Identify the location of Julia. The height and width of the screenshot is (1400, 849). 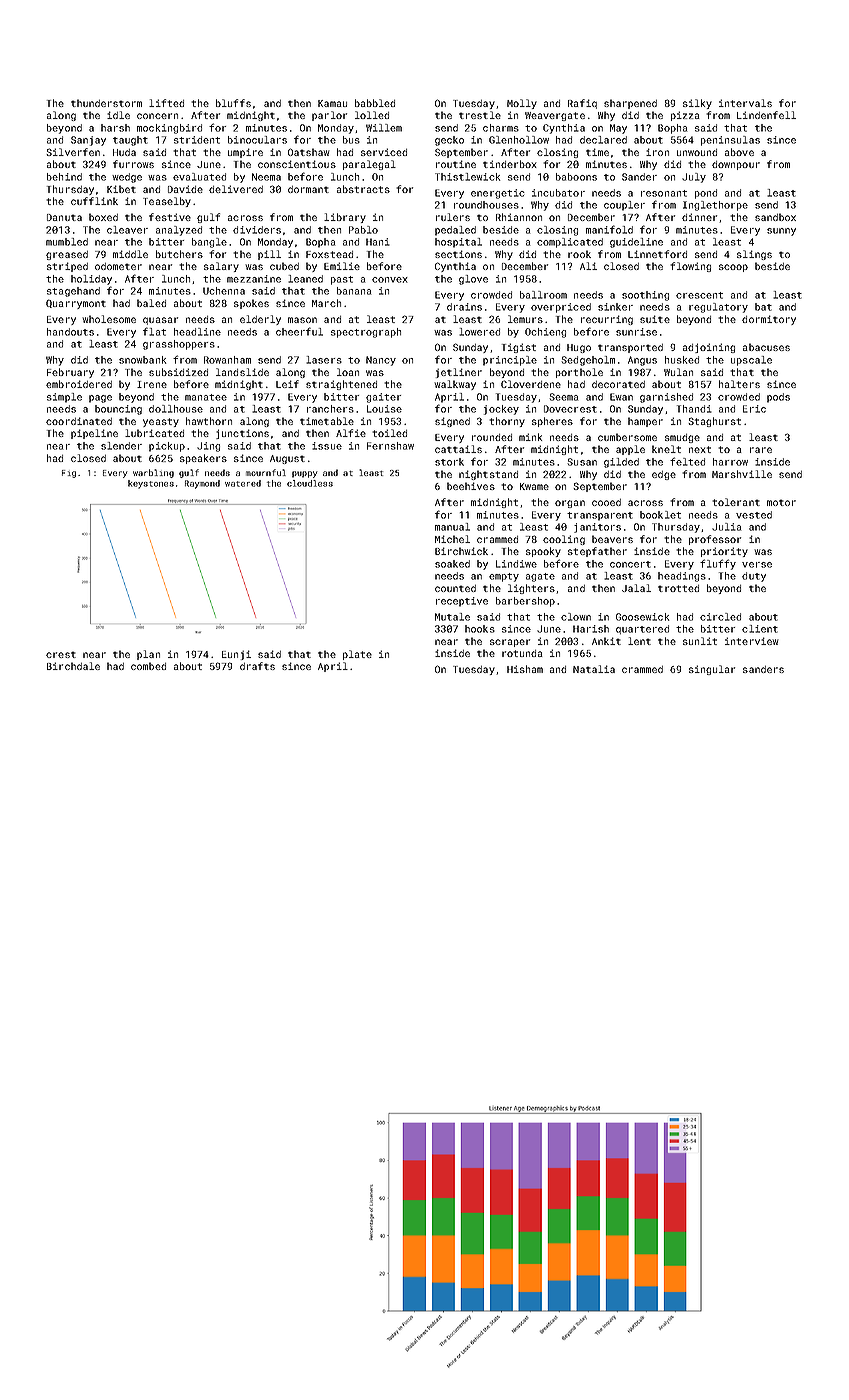
(727, 527).
